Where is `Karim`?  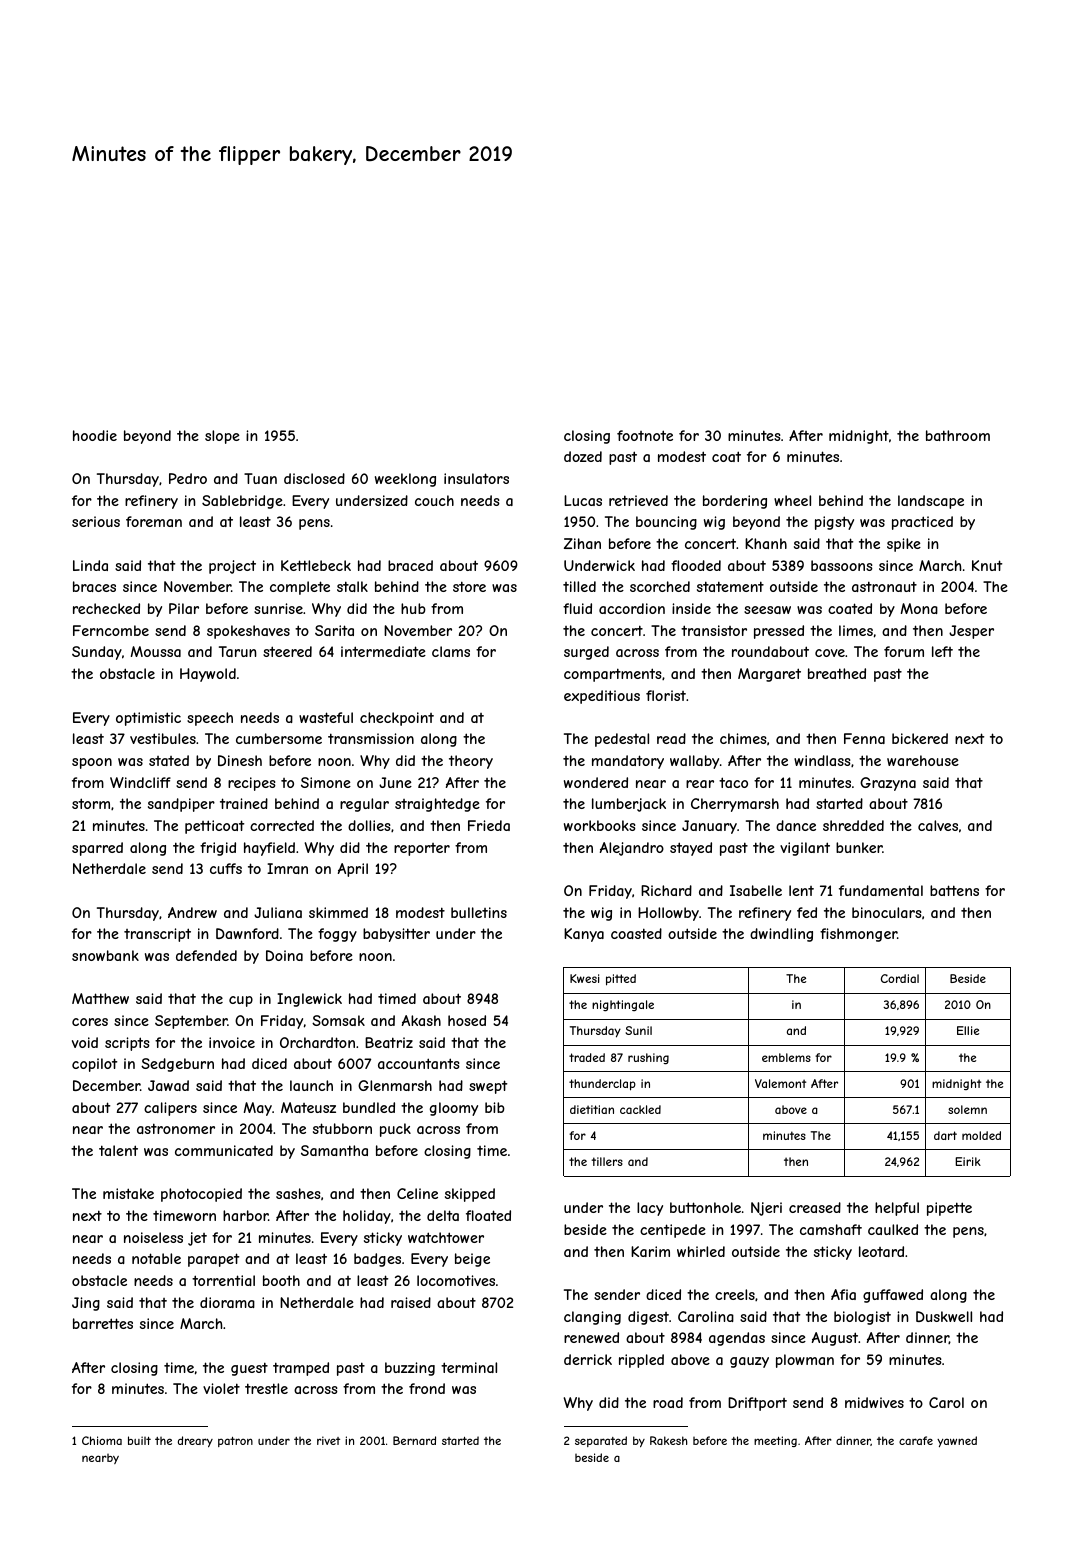
Karim is located at coordinates (650, 1251).
